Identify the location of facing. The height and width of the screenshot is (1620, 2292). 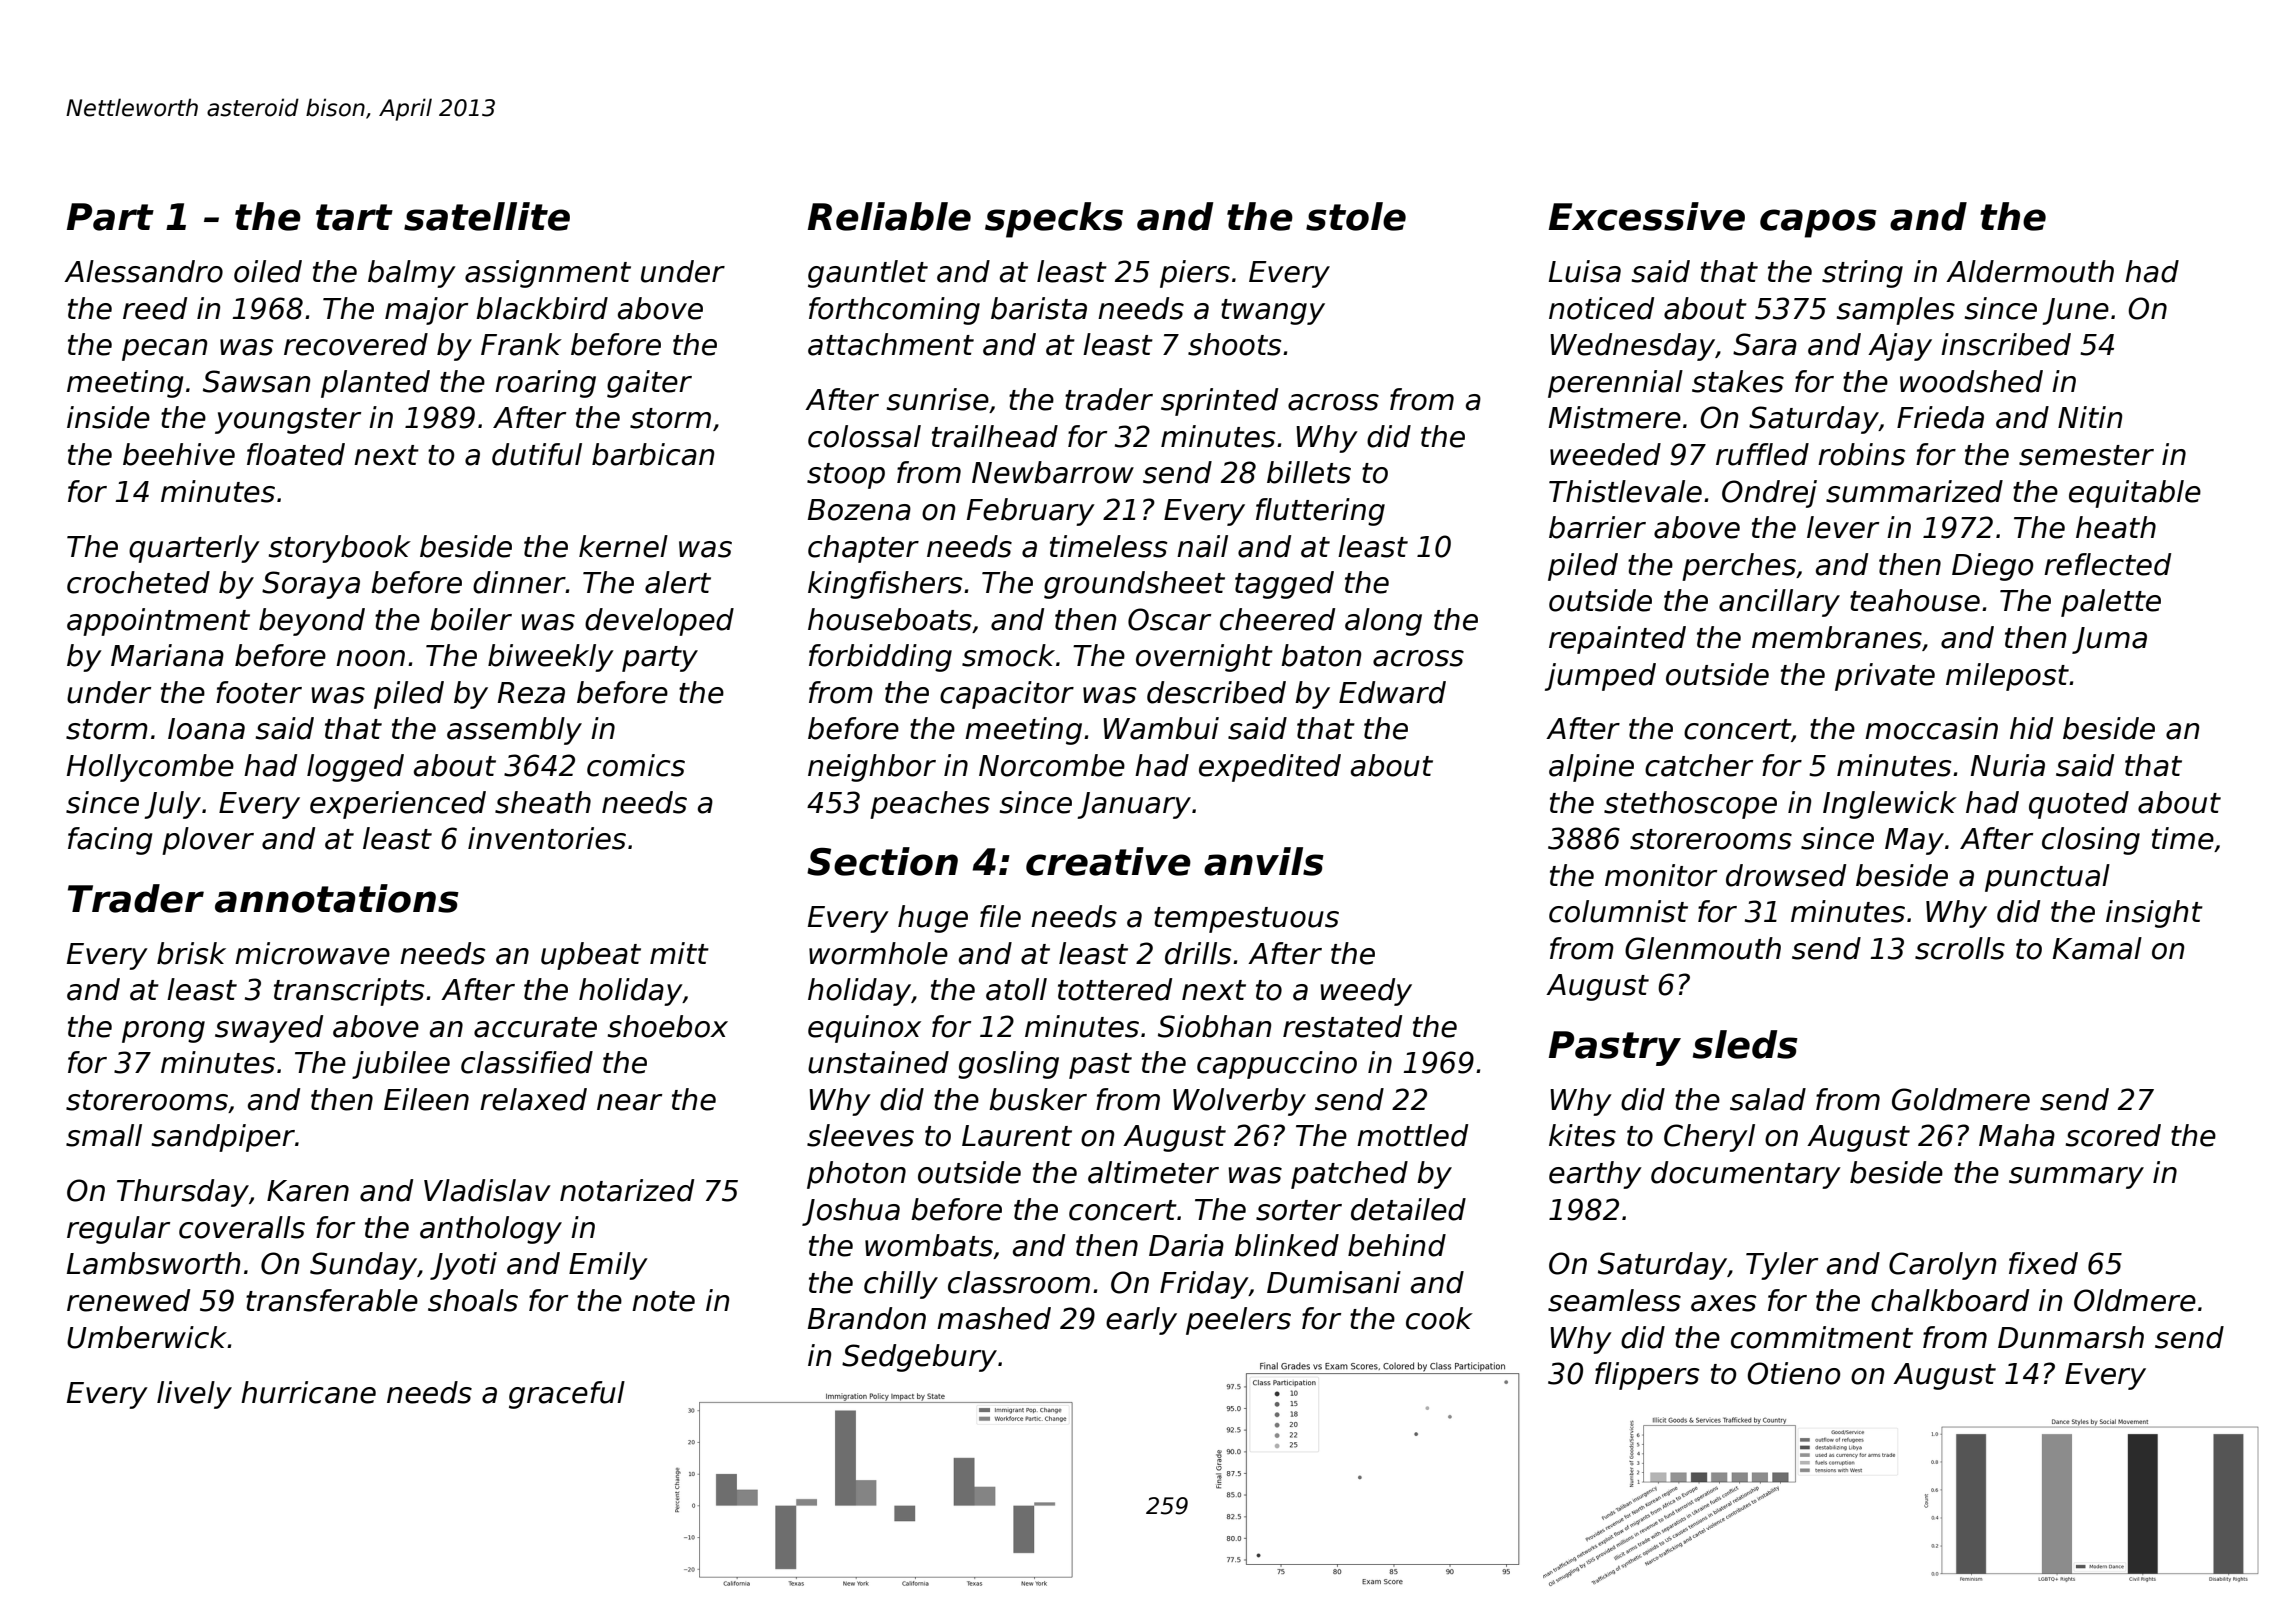
(110, 841).
